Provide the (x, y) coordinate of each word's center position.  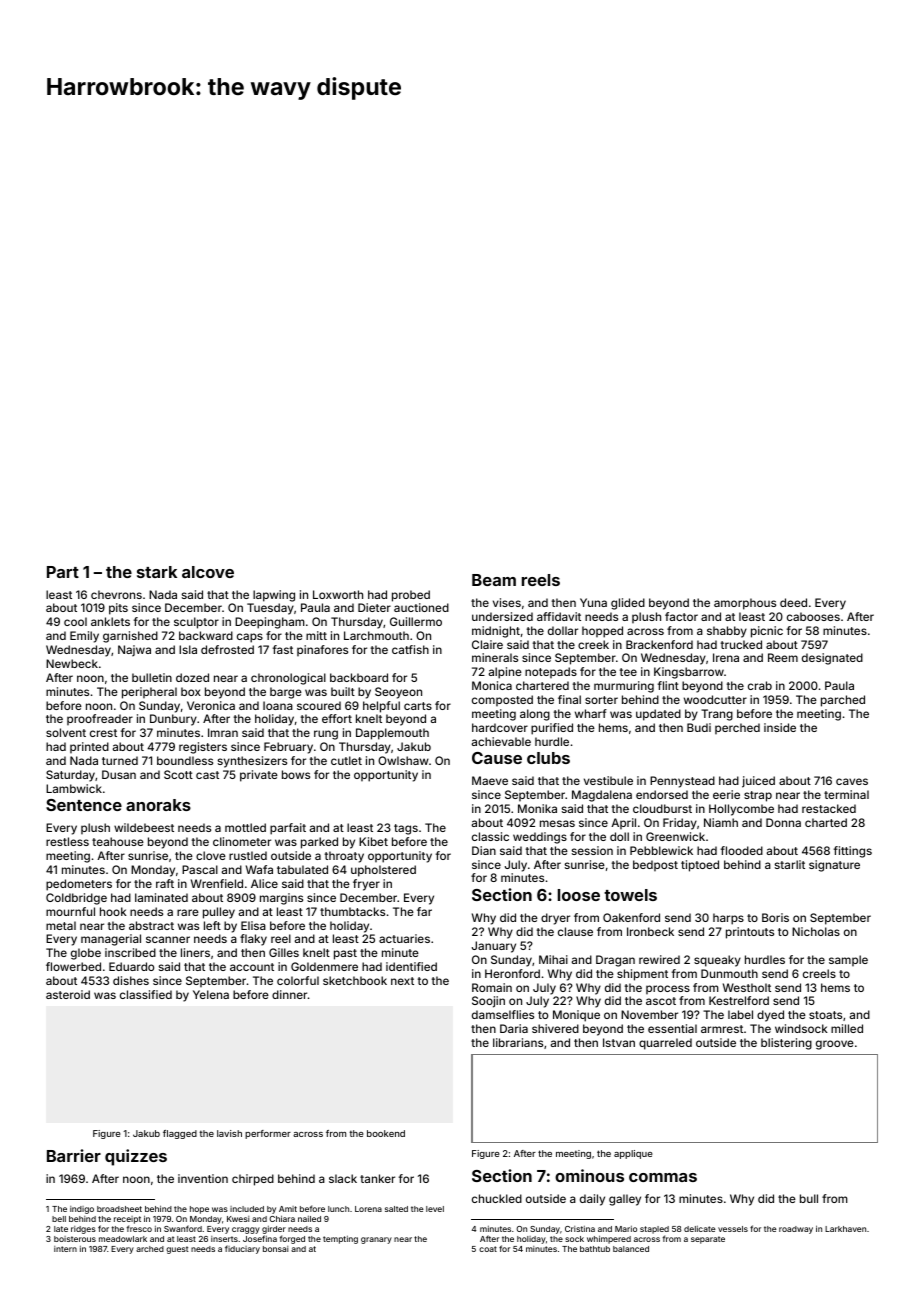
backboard (359, 677)
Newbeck (72, 663)
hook (113, 911)
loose (579, 895)
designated (832, 659)
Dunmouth (729, 973)
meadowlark (123, 1239)
